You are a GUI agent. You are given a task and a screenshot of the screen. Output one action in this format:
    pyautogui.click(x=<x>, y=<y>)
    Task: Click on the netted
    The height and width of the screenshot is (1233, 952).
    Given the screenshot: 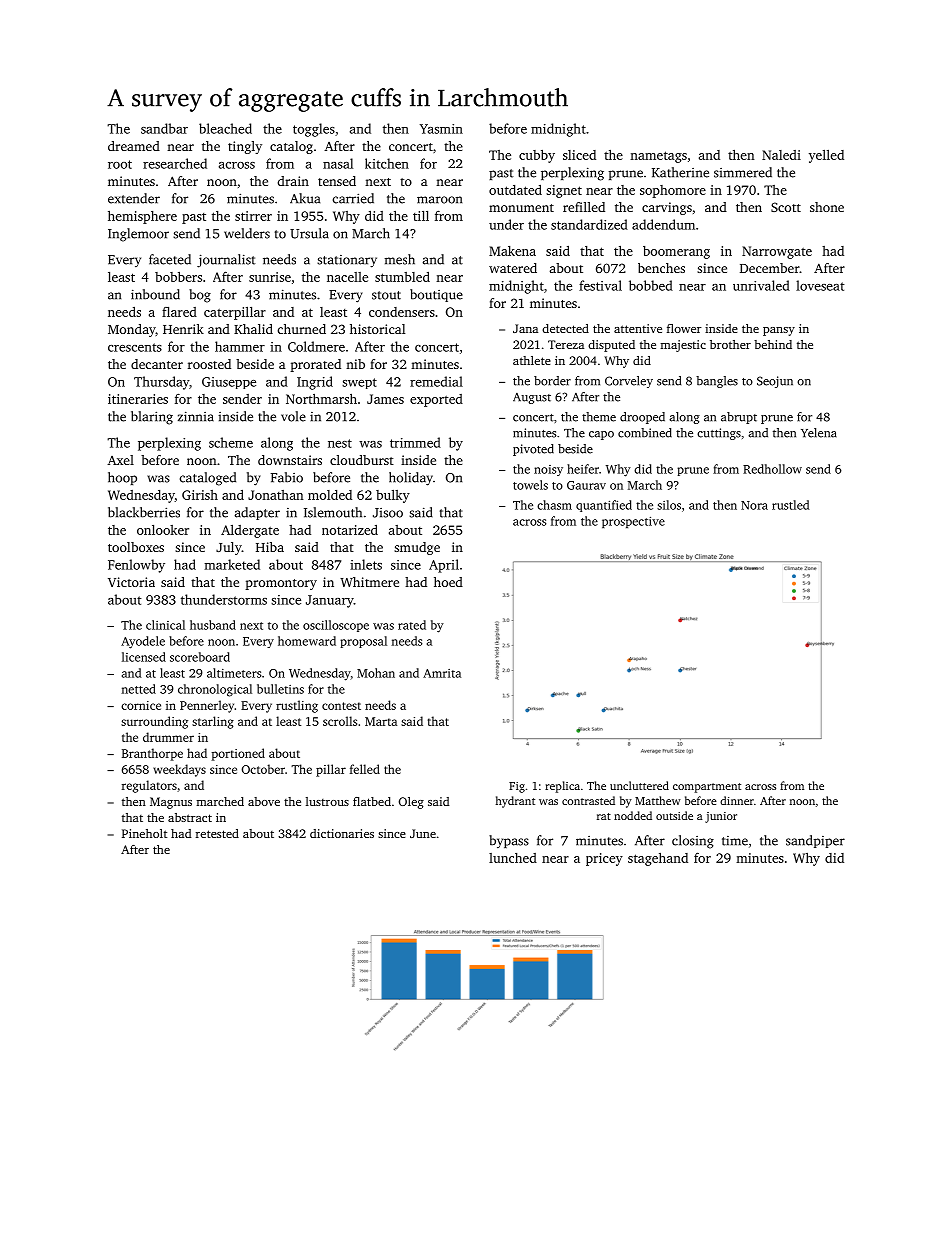 What is the action you would take?
    pyautogui.click(x=139, y=689)
